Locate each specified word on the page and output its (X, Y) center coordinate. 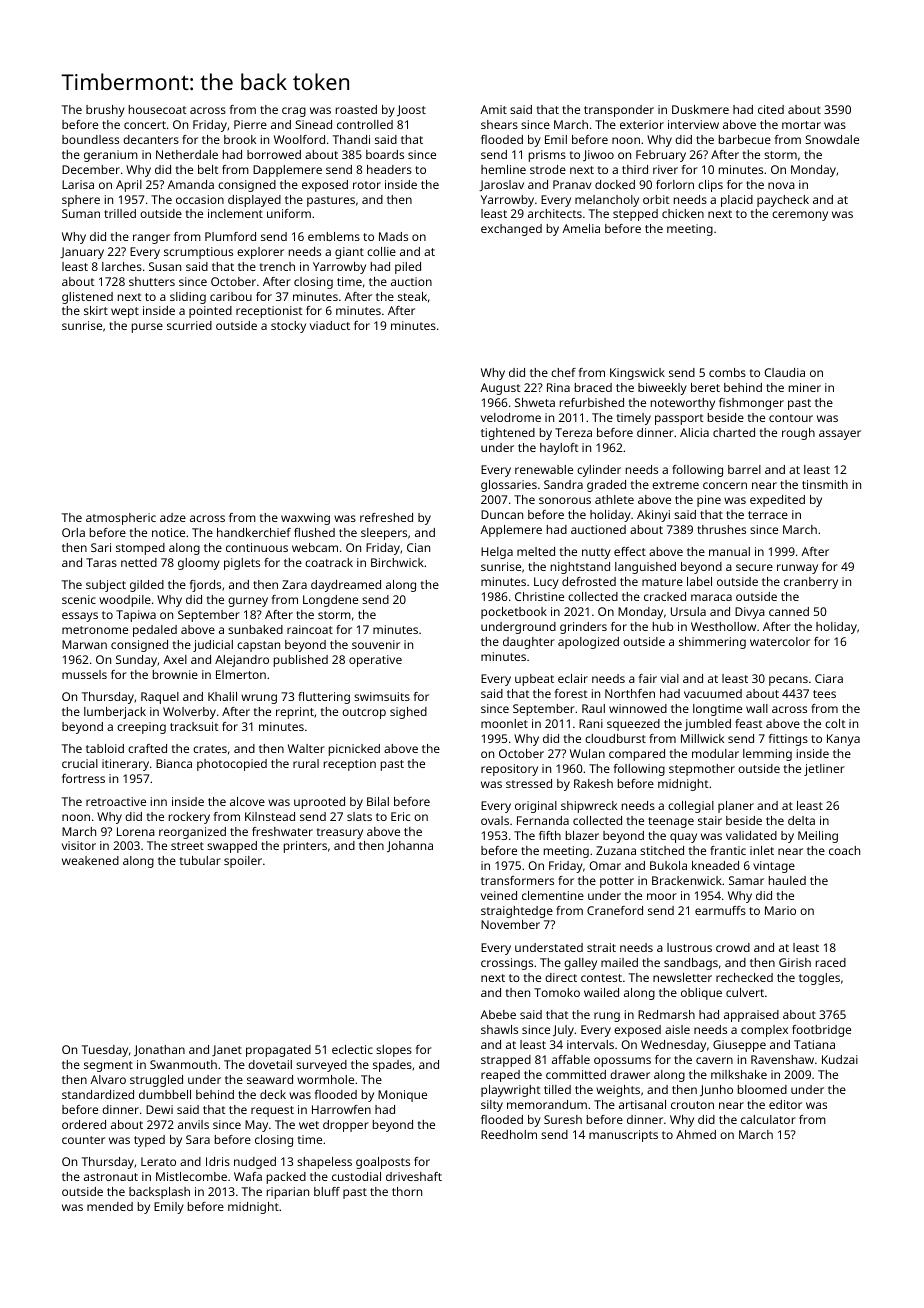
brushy (105, 111)
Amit (493, 109)
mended (110, 1206)
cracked (665, 596)
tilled (557, 1089)
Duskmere (700, 109)
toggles (819, 979)
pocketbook (514, 613)
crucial (80, 763)
